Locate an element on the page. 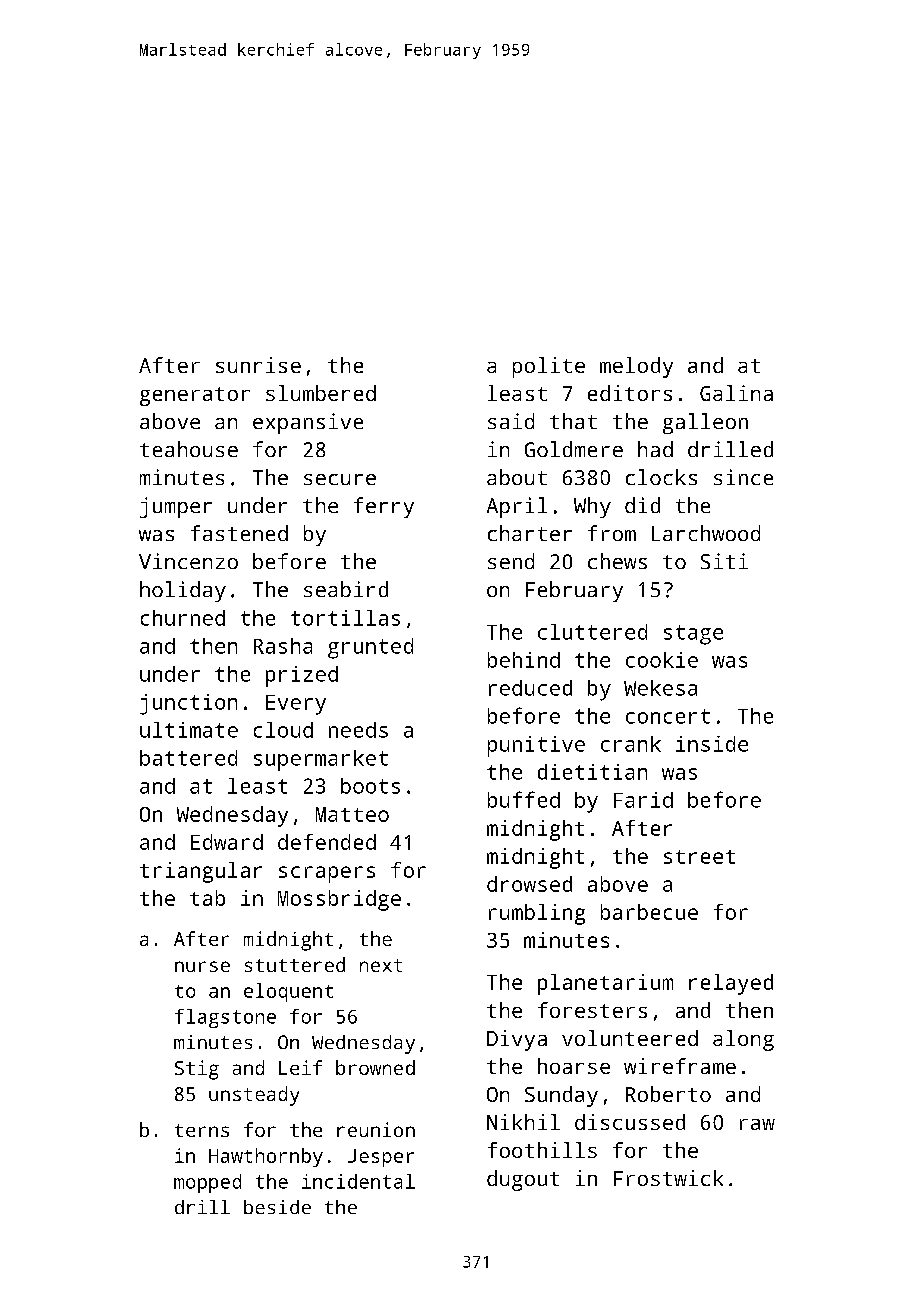  grunted is located at coordinates (370, 648).
